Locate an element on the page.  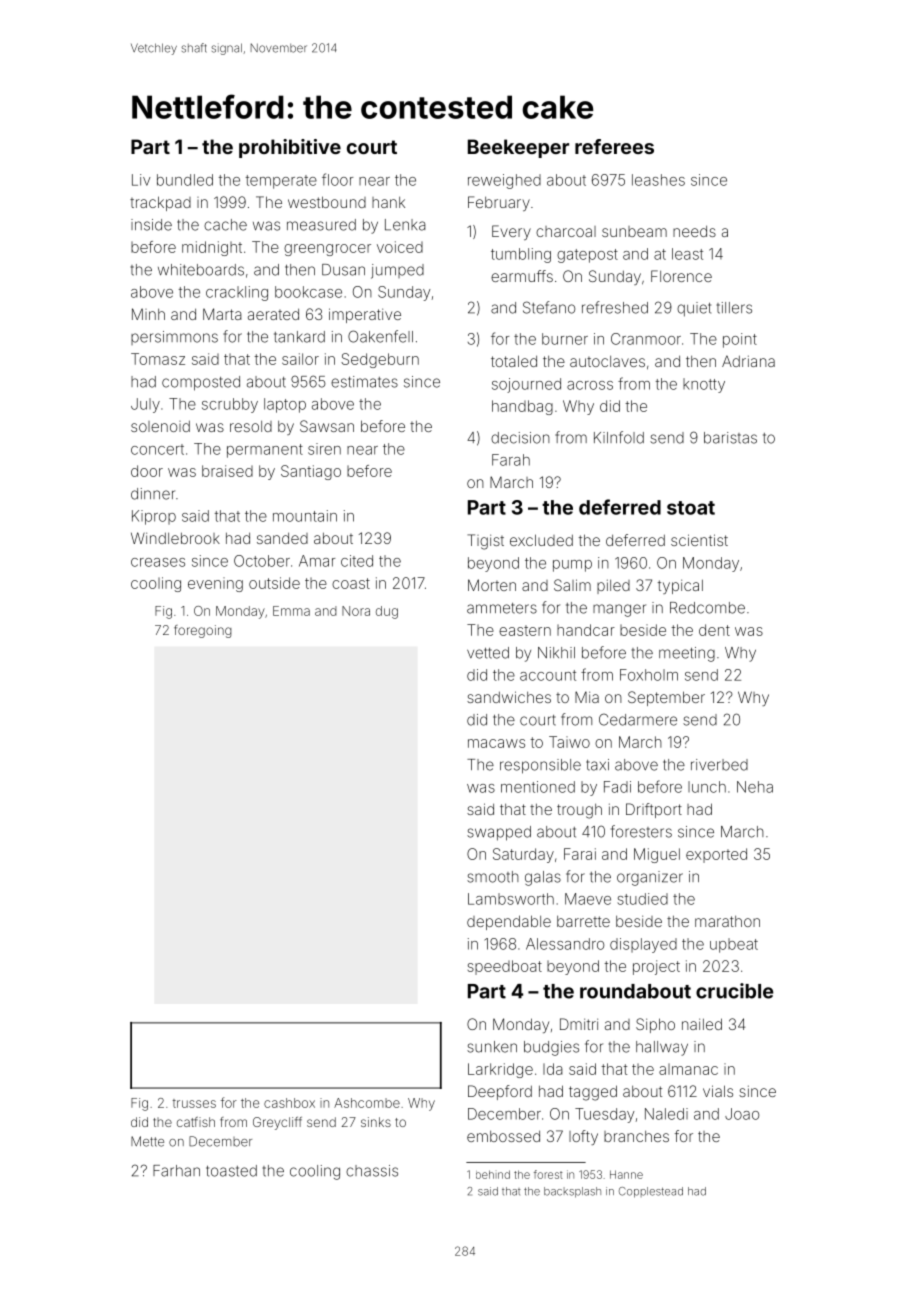
Kiprop is located at coordinates (154, 517).
